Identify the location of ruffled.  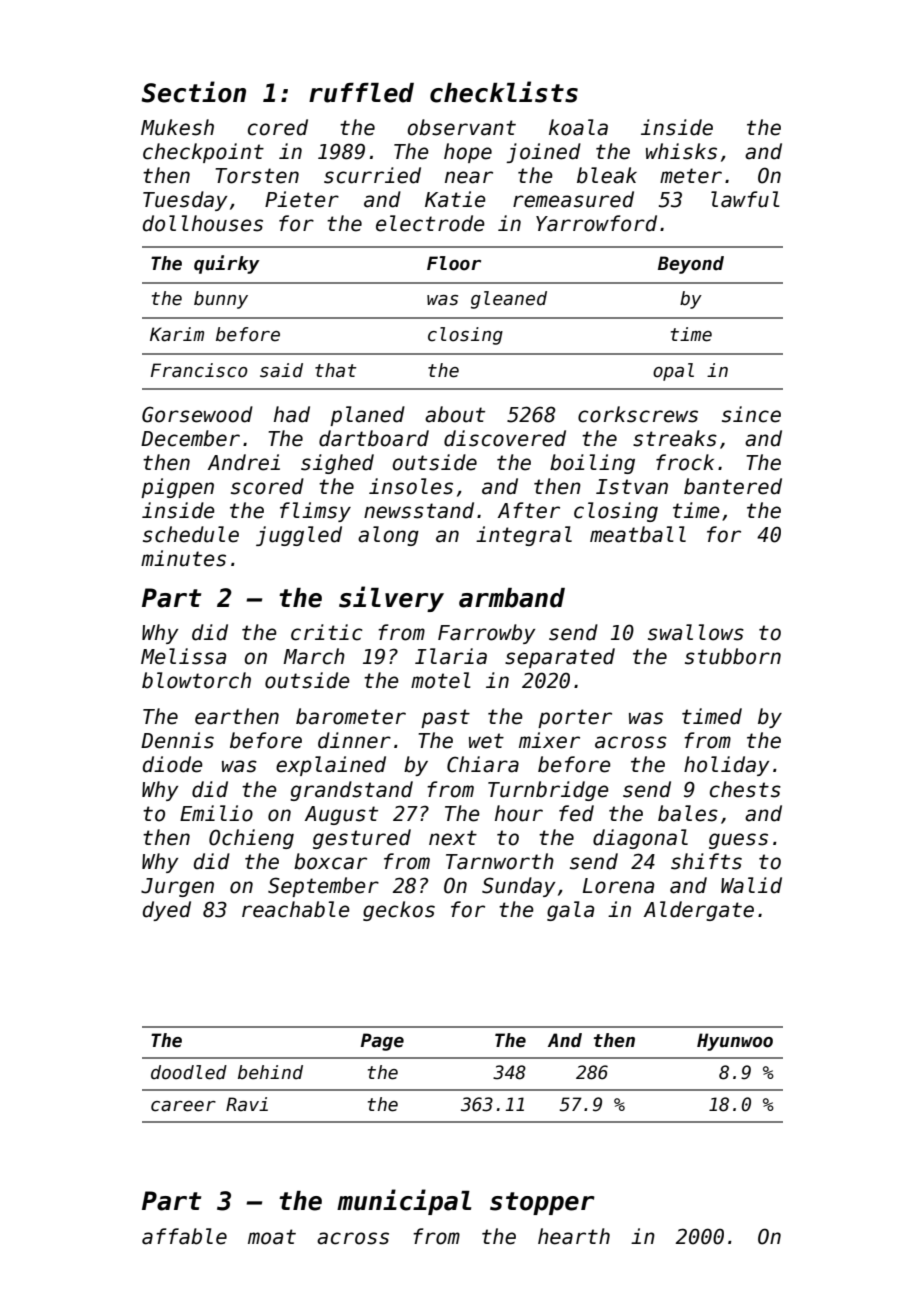
(361, 93).
